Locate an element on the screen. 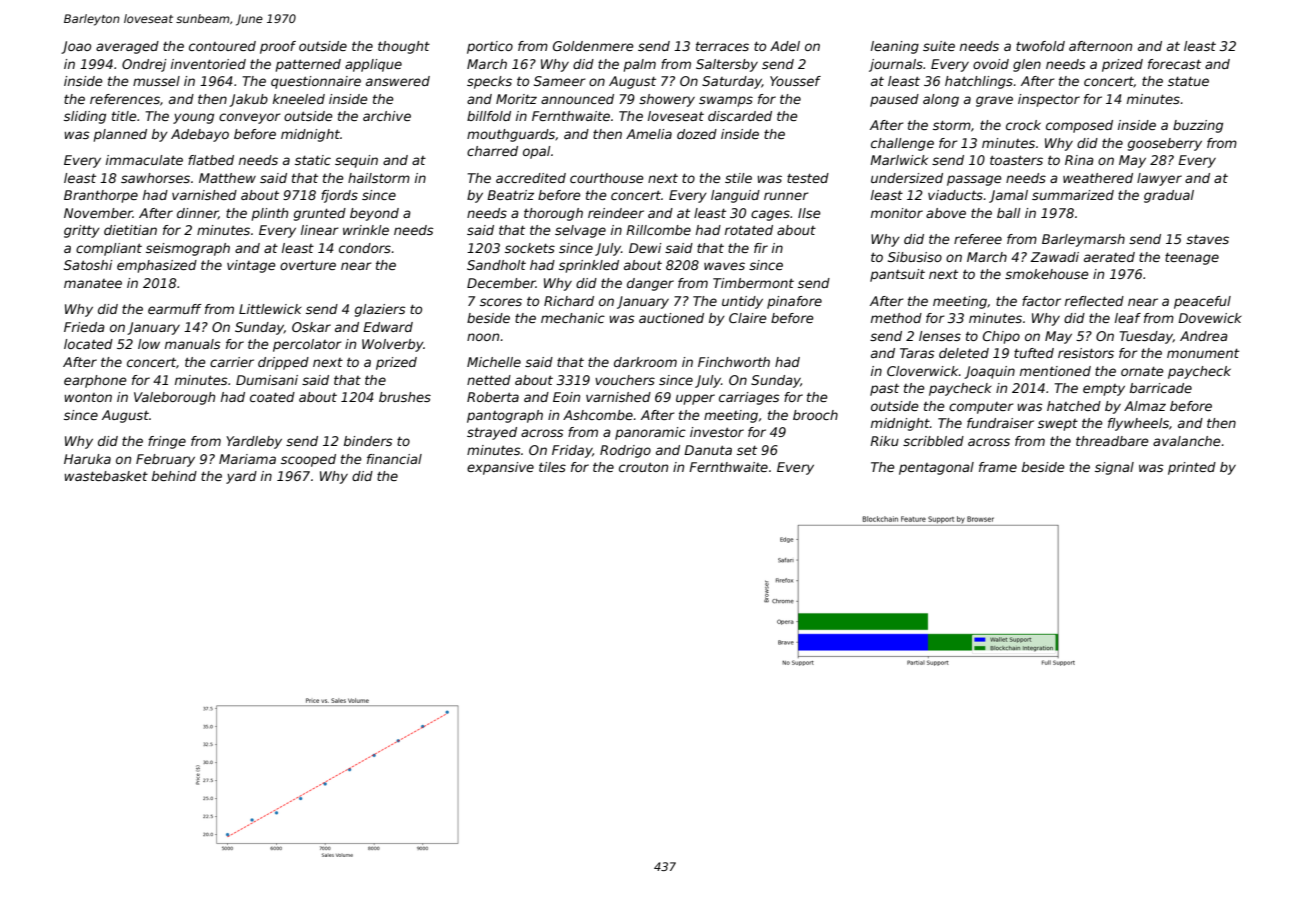  manatee is located at coordinates (93, 283).
